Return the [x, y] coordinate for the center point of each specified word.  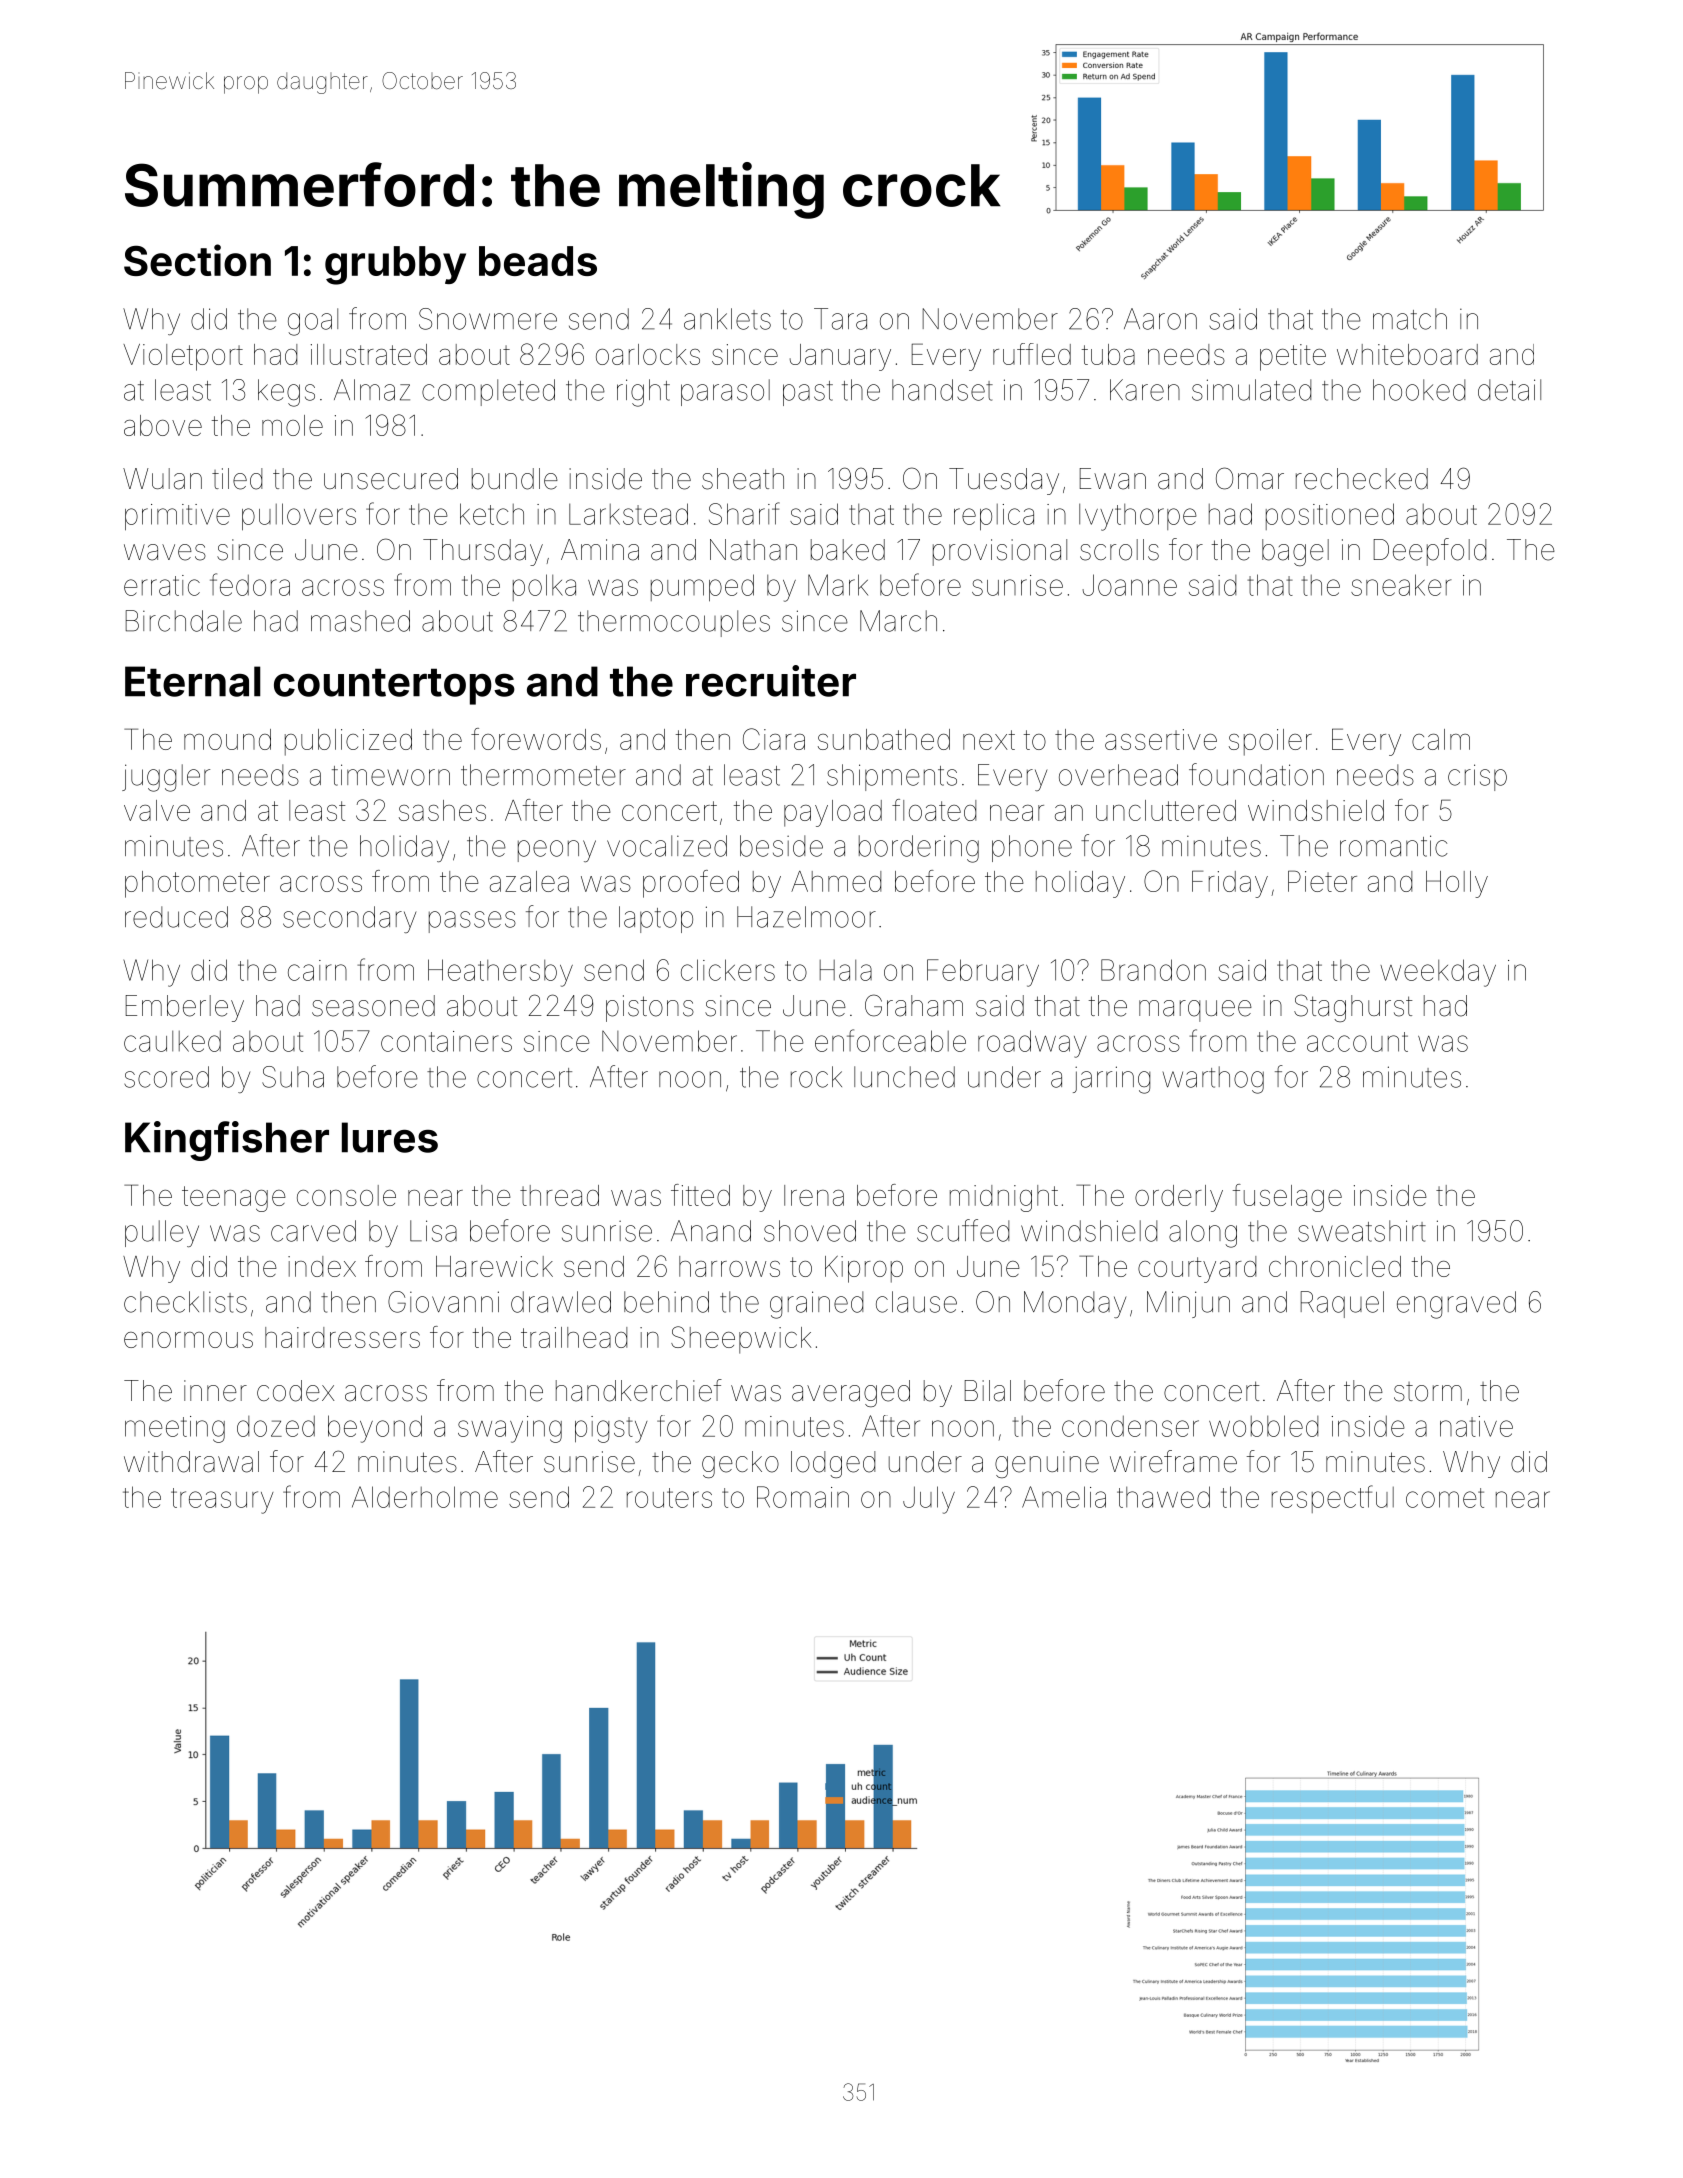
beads [538, 261]
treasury [222, 1501]
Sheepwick [741, 1340]
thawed [1163, 1497]
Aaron [1160, 319]
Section [197, 260]
